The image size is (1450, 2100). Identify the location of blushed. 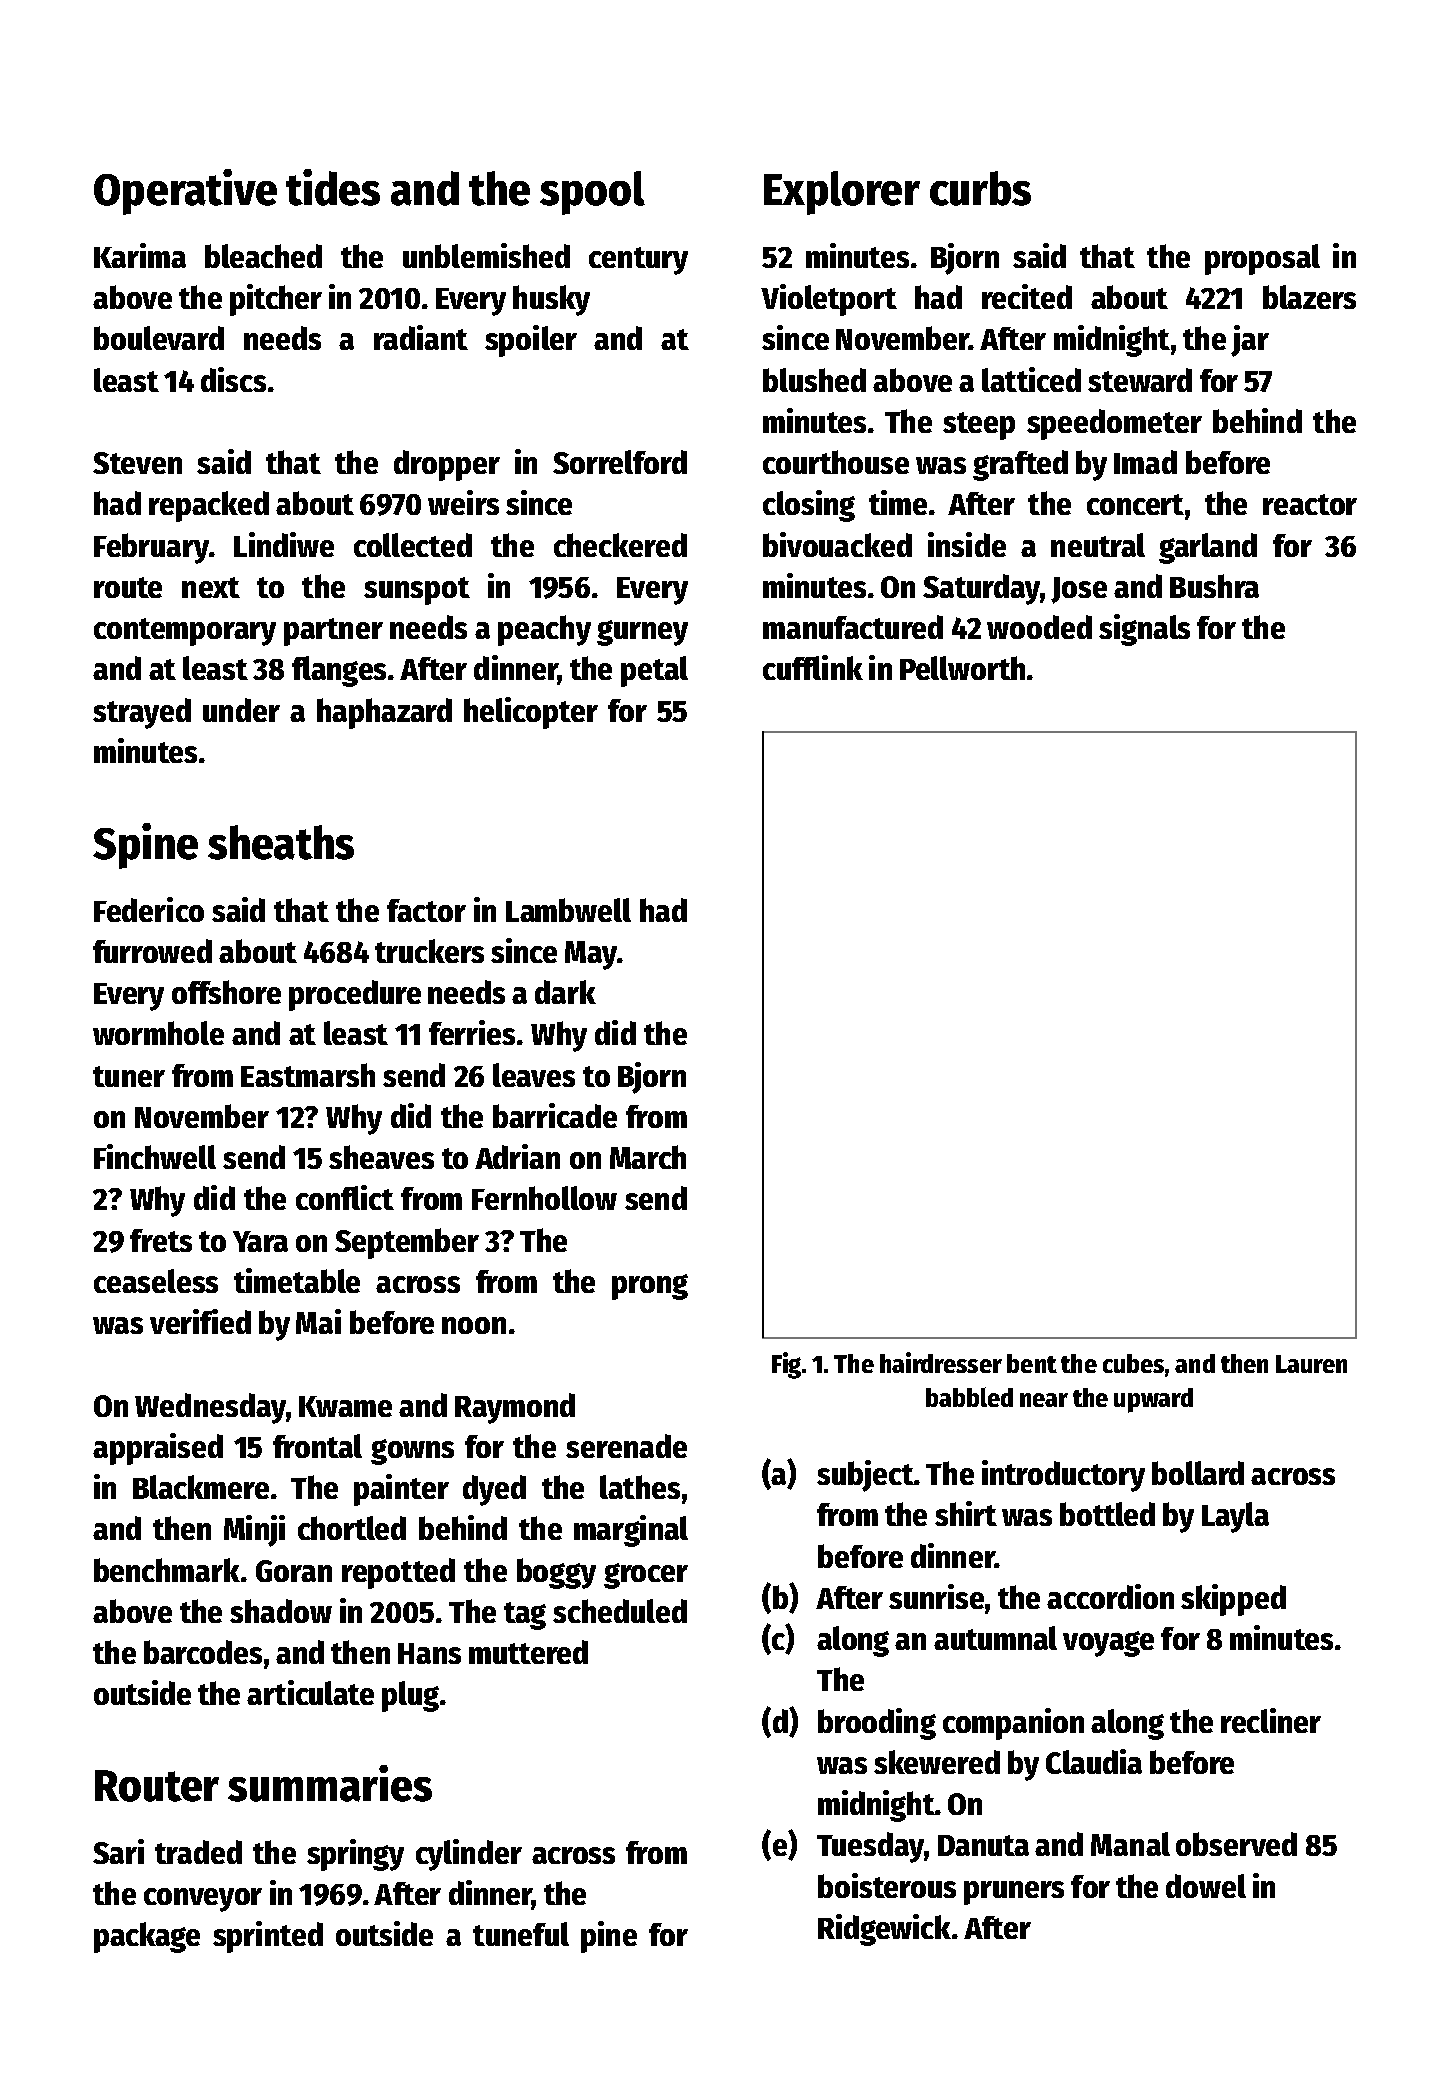
(814, 380).
